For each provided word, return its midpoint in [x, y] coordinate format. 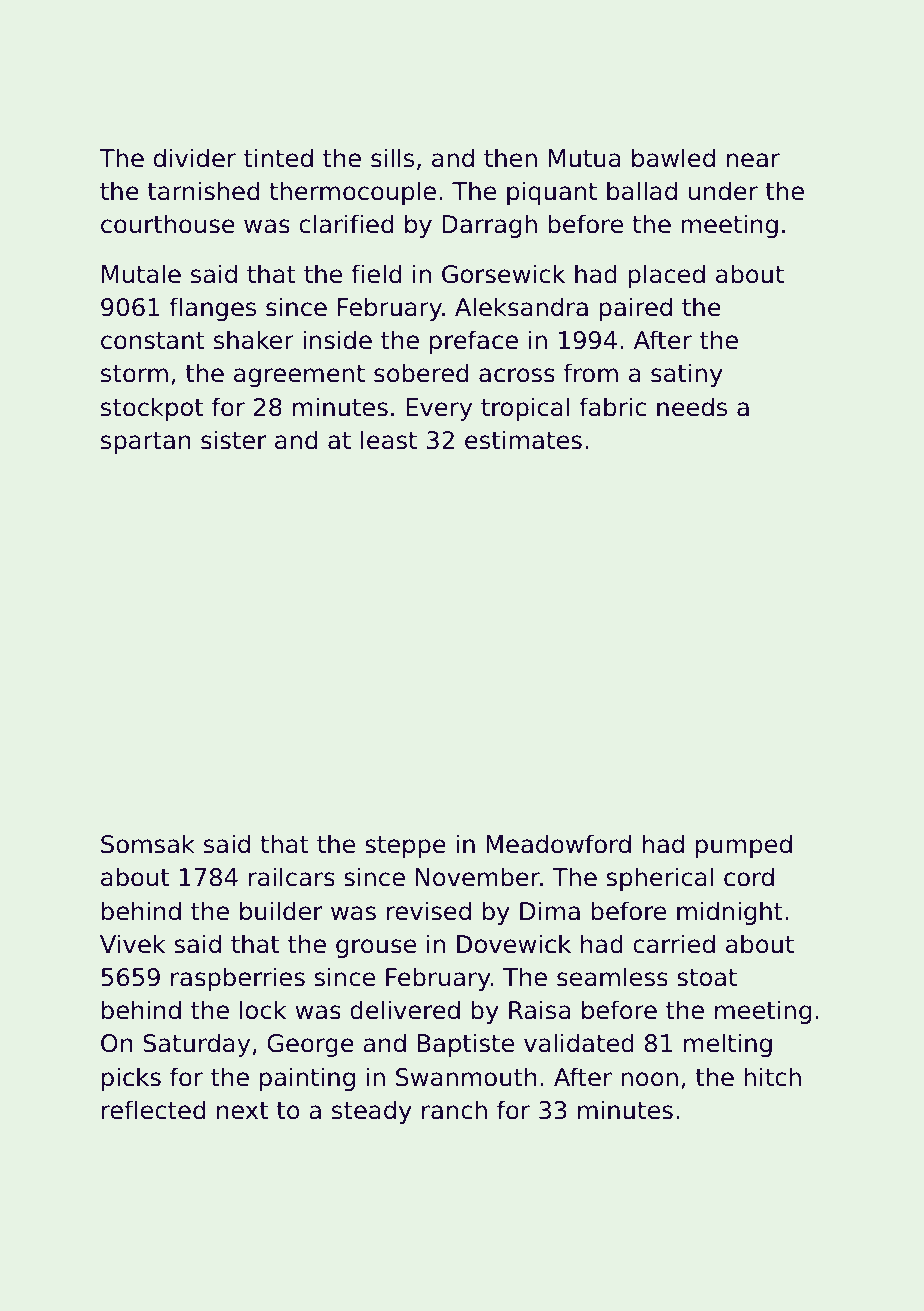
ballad [642, 191]
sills [392, 158]
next [242, 1111]
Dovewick [514, 944]
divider [195, 158]
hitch [772, 1077]
